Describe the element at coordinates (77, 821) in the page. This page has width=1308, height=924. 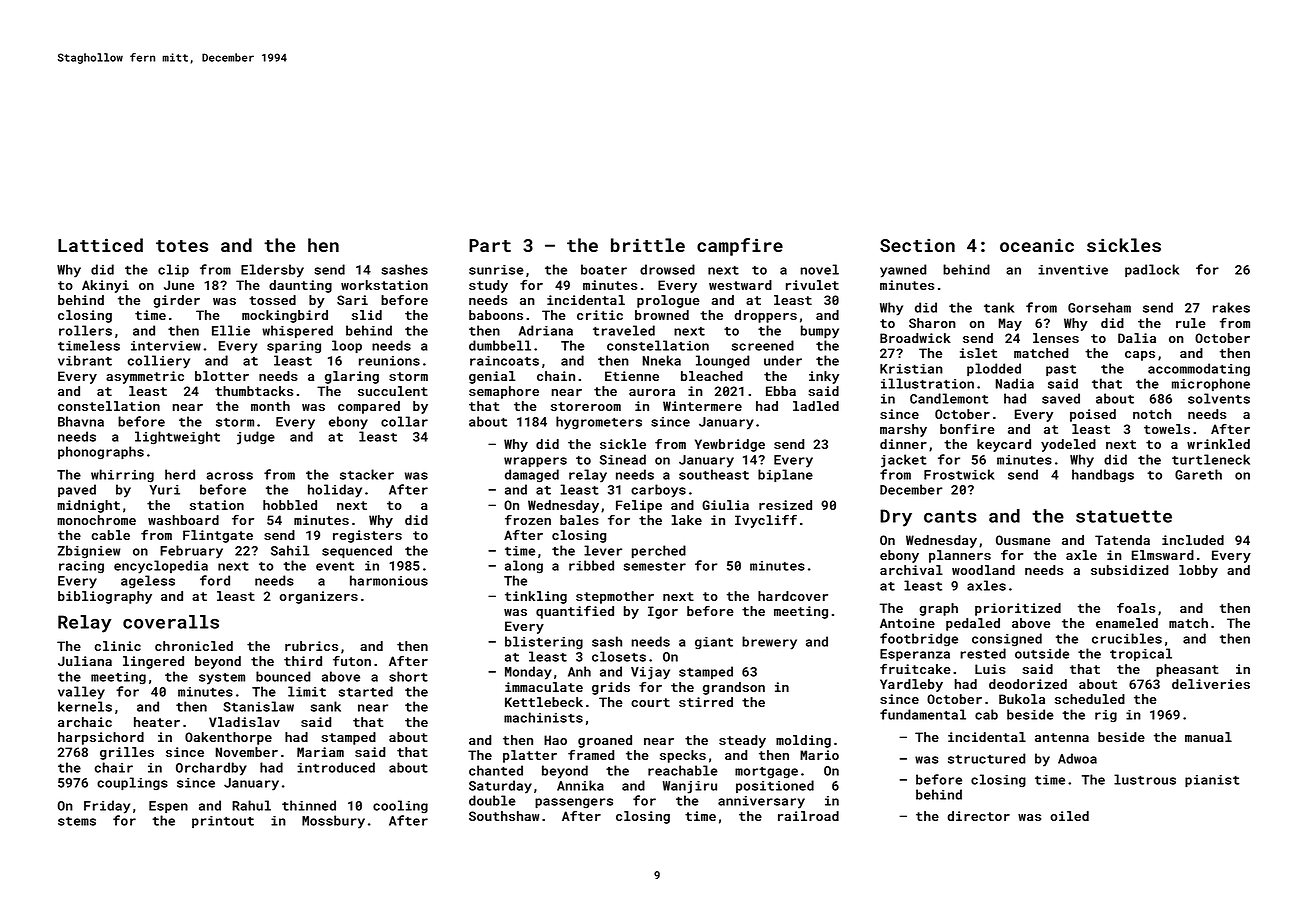
I see `stems` at that location.
